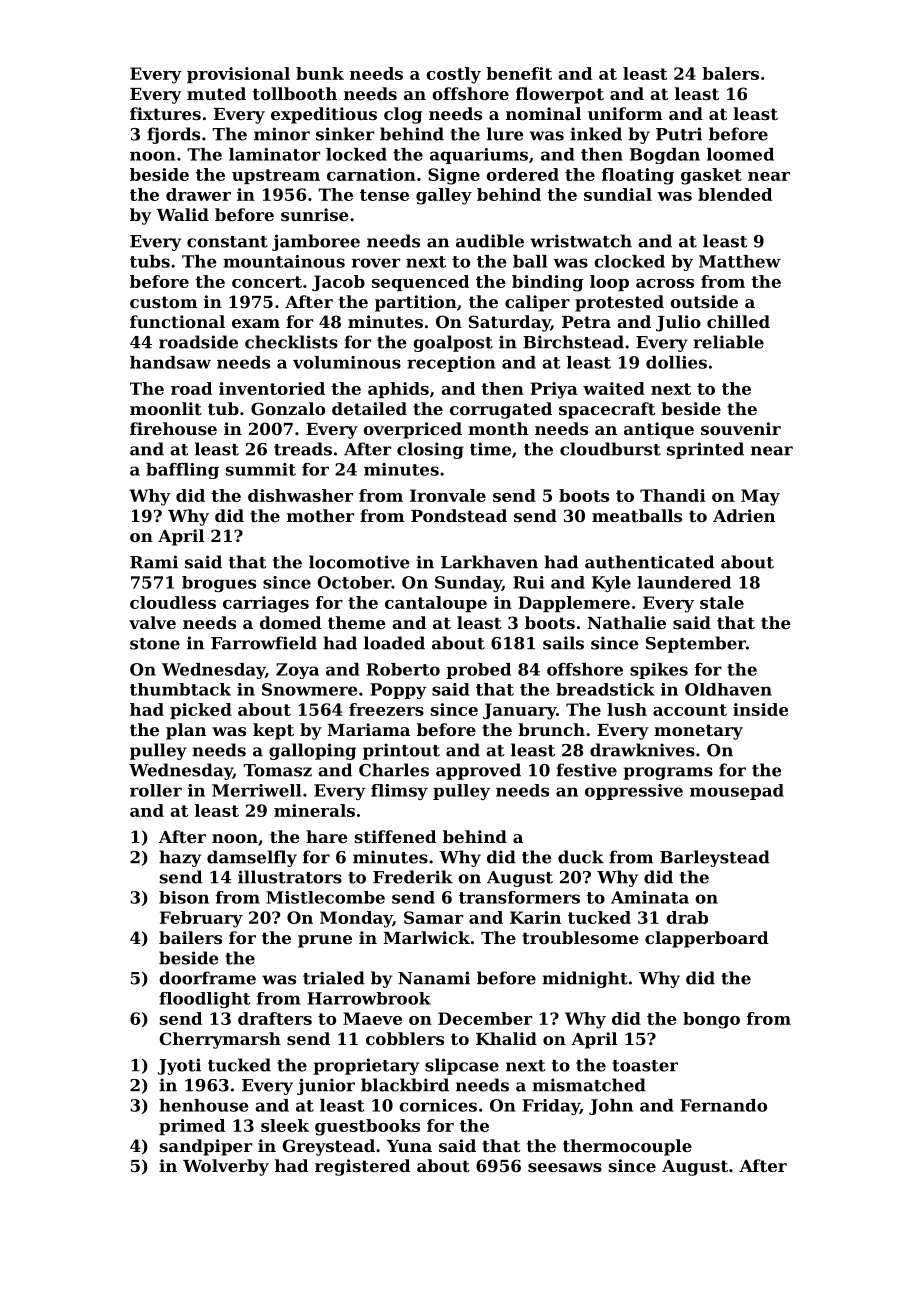 This screenshot has width=924, height=1314. What do you see at coordinates (182, 471) in the screenshot?
I see `baffling` at bounding box center [182, 471].
